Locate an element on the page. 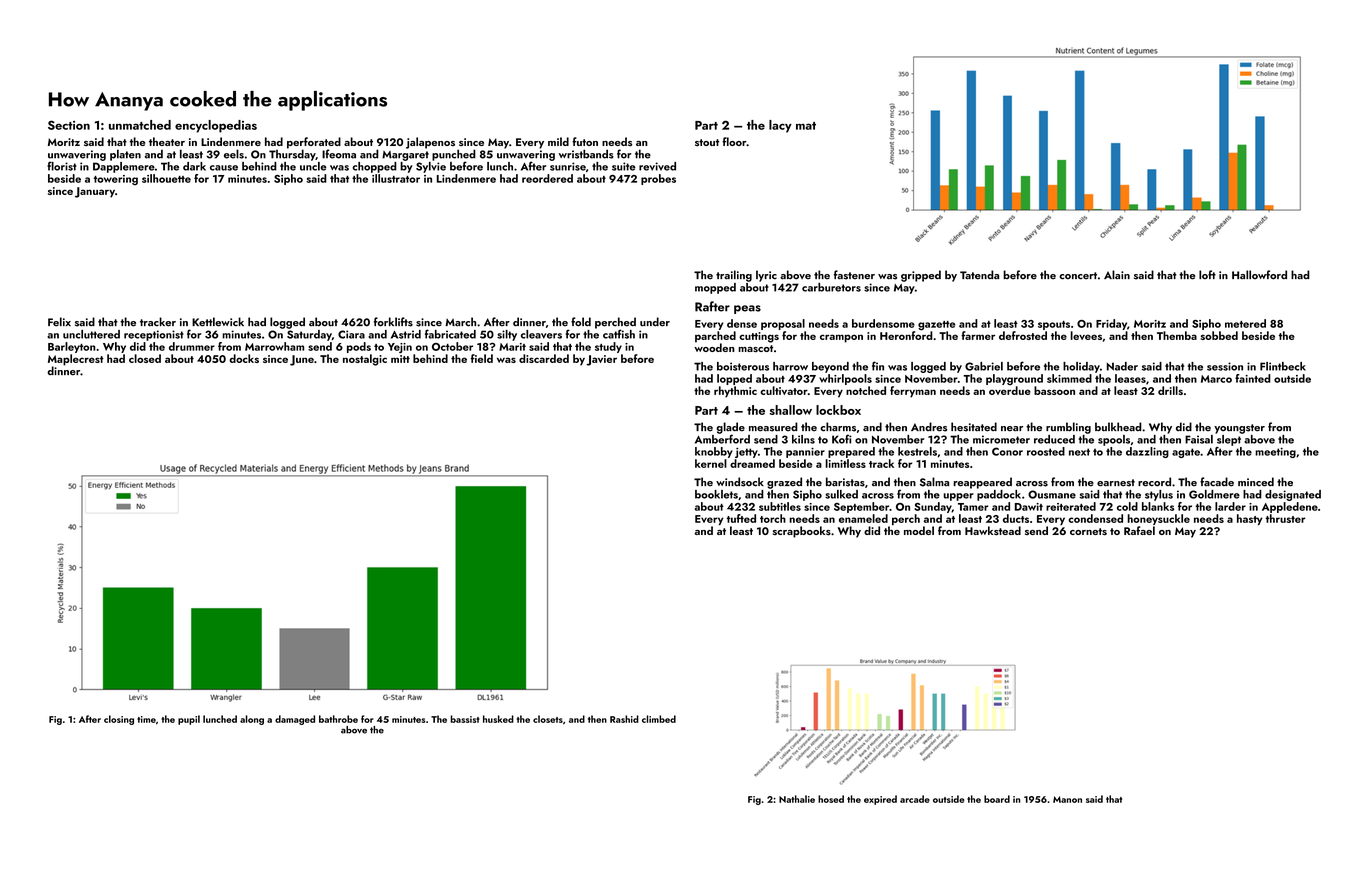 This page has height=887, width=1372. time is located at coordinates (146, 719).
